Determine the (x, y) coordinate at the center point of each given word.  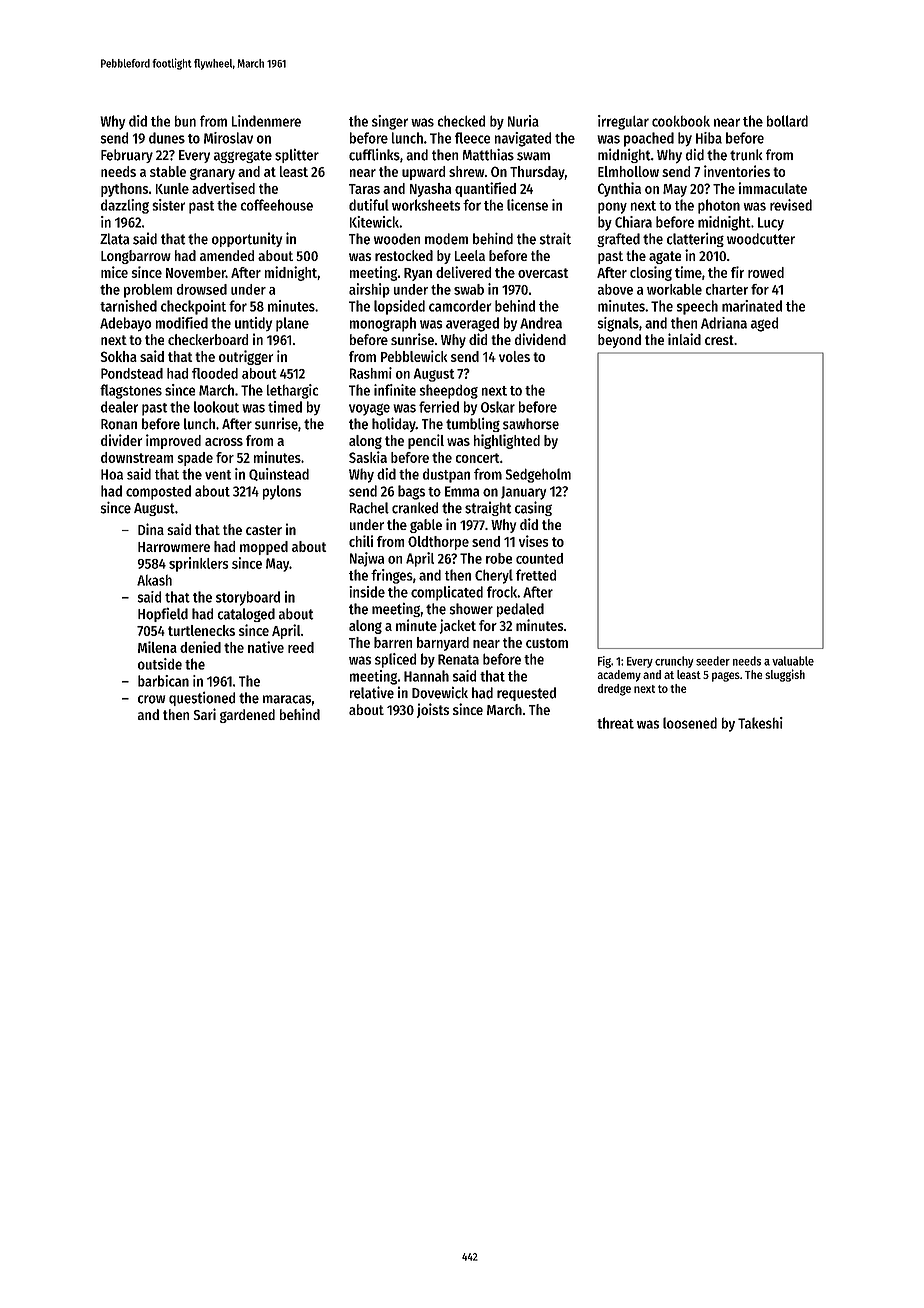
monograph (383, 324)
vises (533, 541)
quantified (485, 189)
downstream (137, 457)
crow (151, 699)
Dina (151, 529)
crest (719, 340)
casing (533, 508)
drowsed (202, 289)
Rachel (369, 508)
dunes (167, 138)
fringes (392, 576)
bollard (787, 121)
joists (433, 710)
